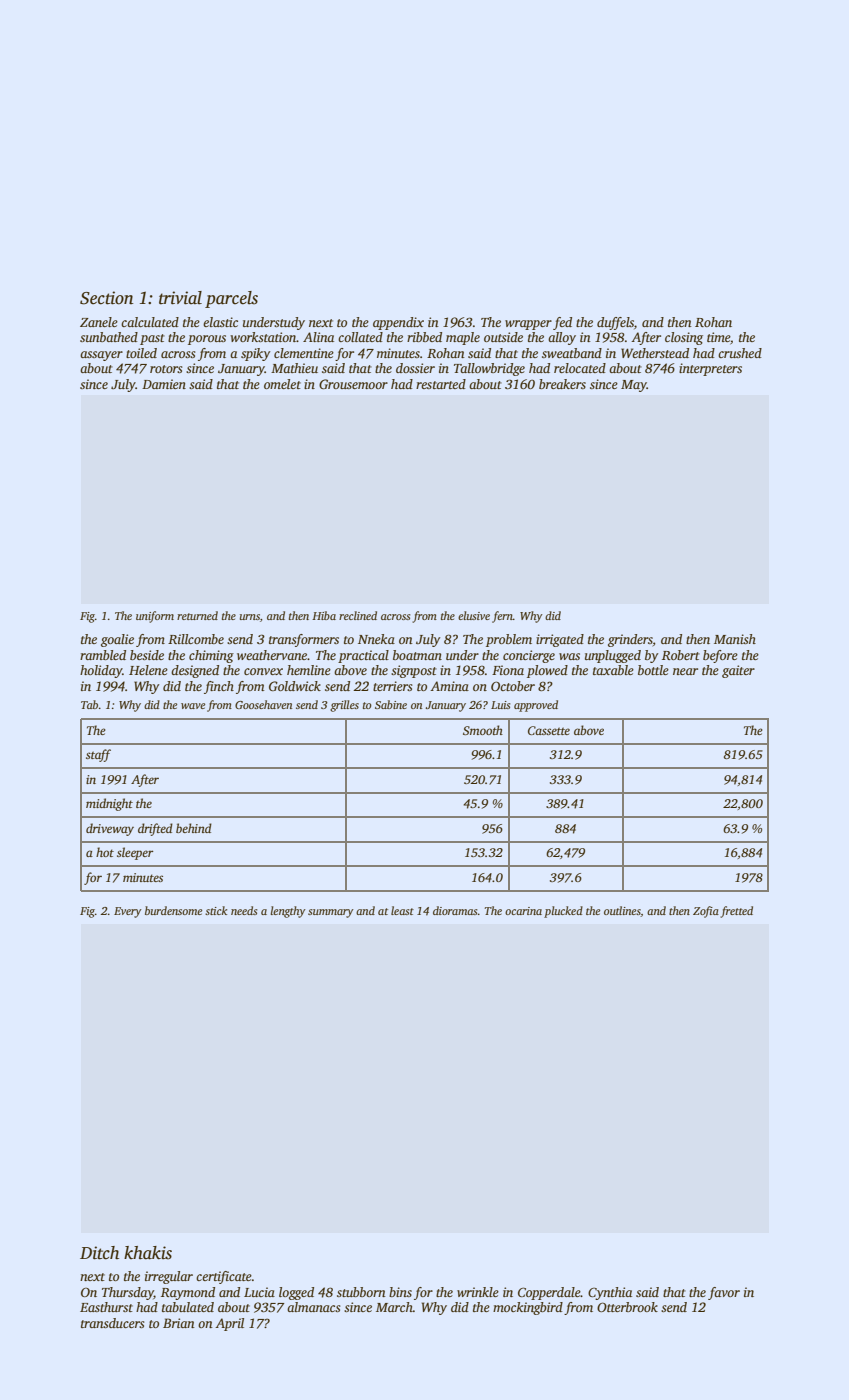 This page has width=849, height=1400. What do you see at coordinates (489, 369) in the page?
I see `Tallowbridge` at bounding box center [489, 369].
